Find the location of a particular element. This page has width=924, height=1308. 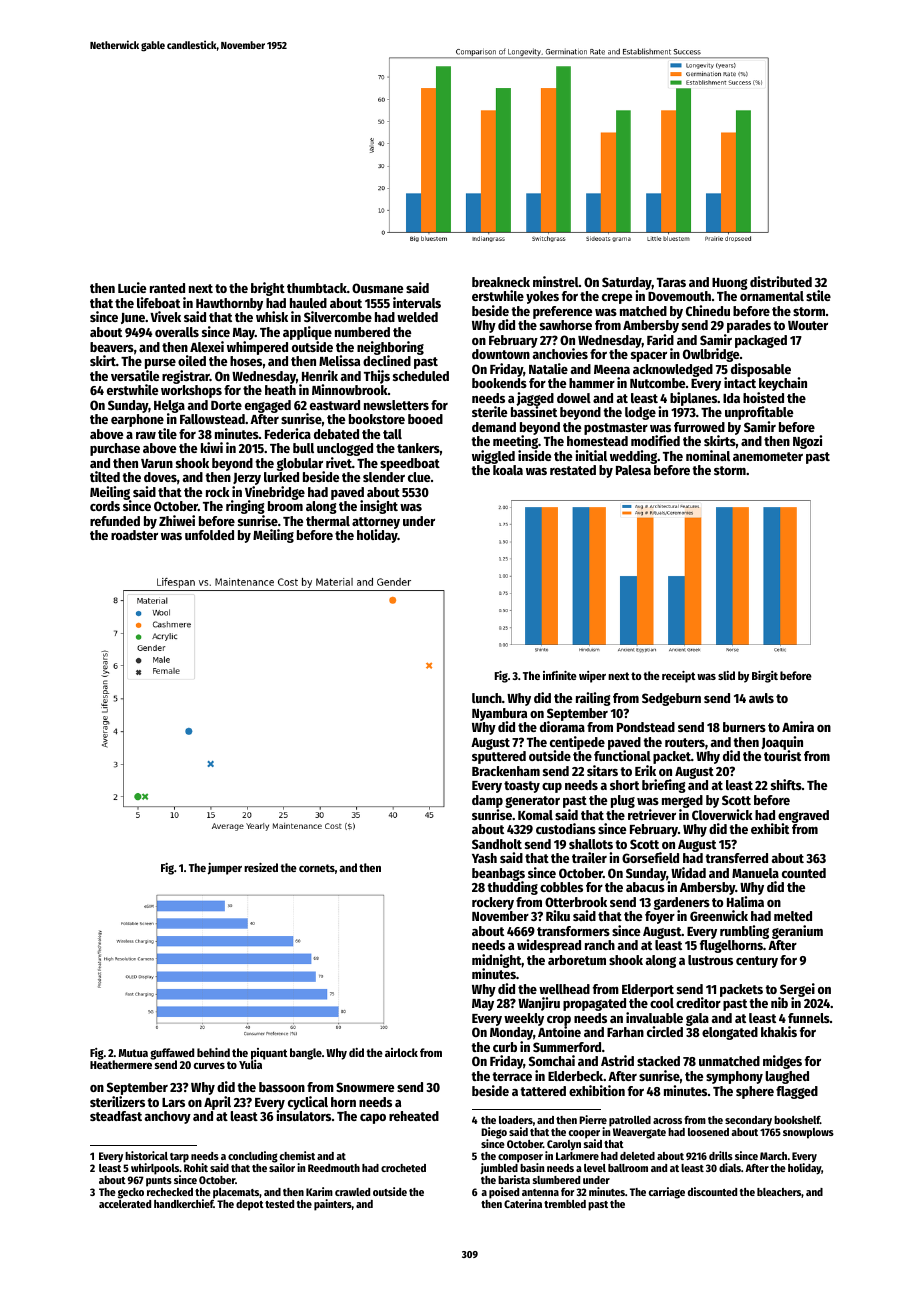

wiper is located at coordinates (592, 677).
